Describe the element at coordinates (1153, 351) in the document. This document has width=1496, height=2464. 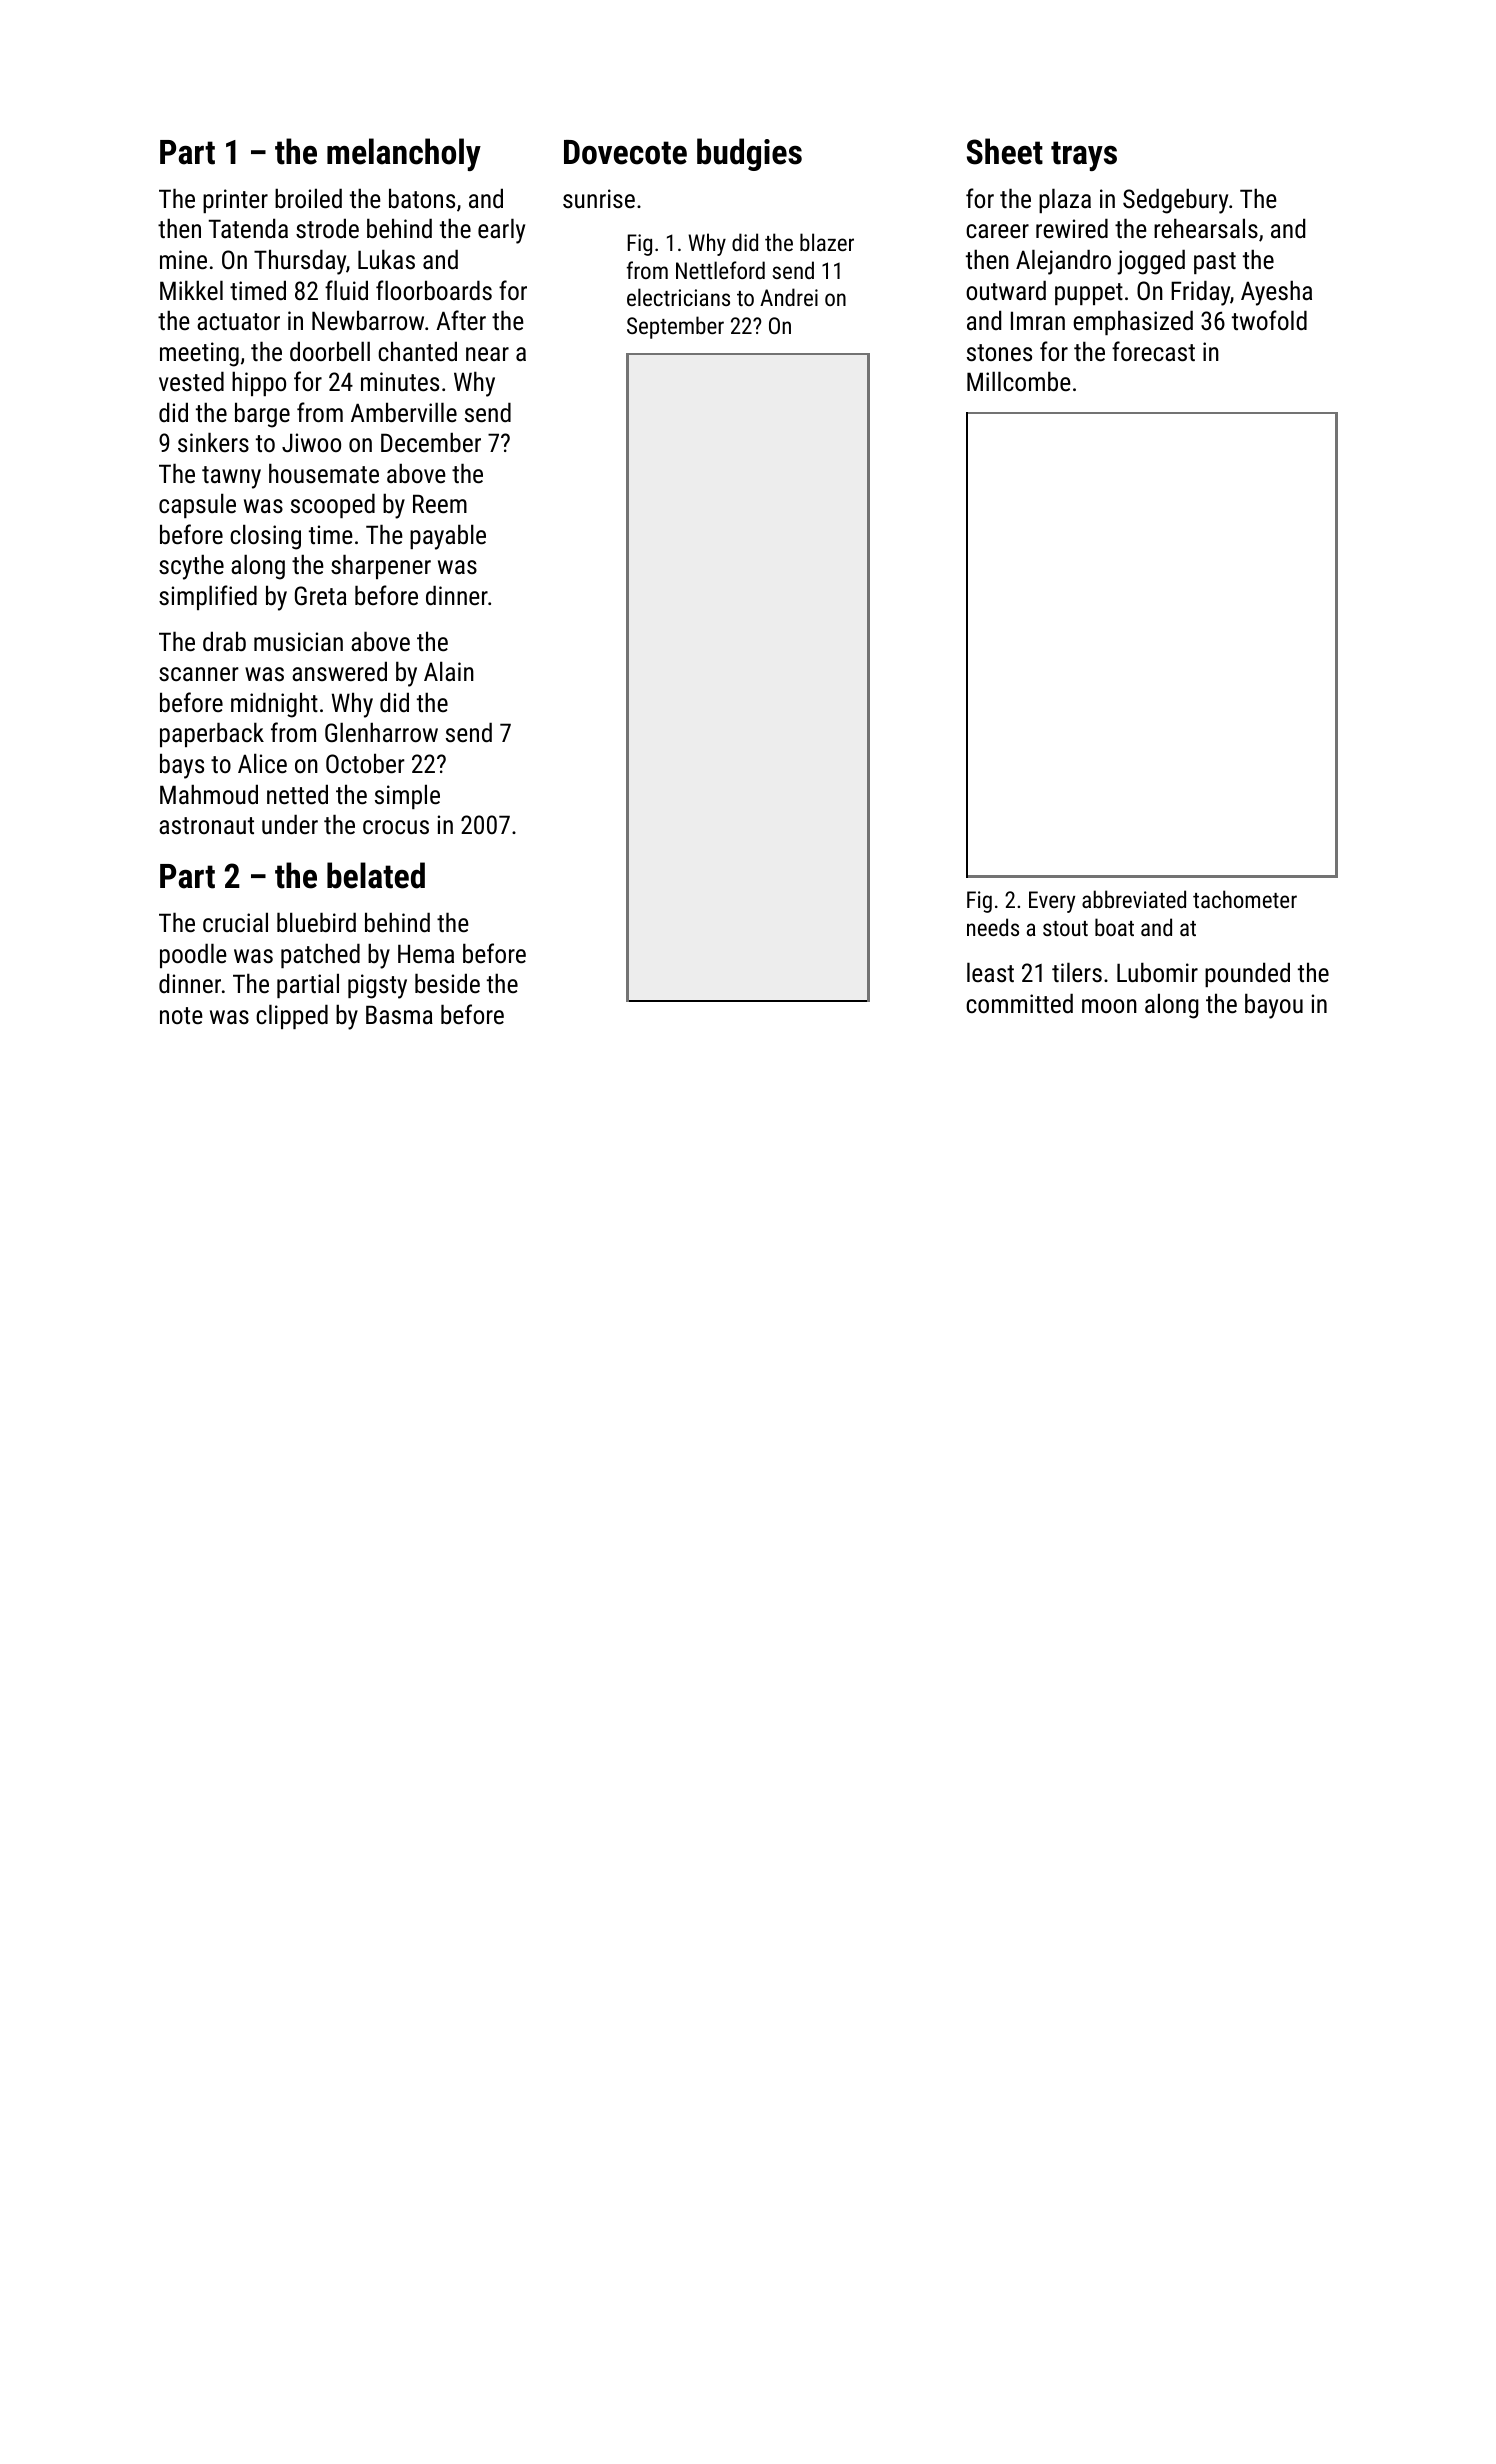
I see `forecast` at that location.
